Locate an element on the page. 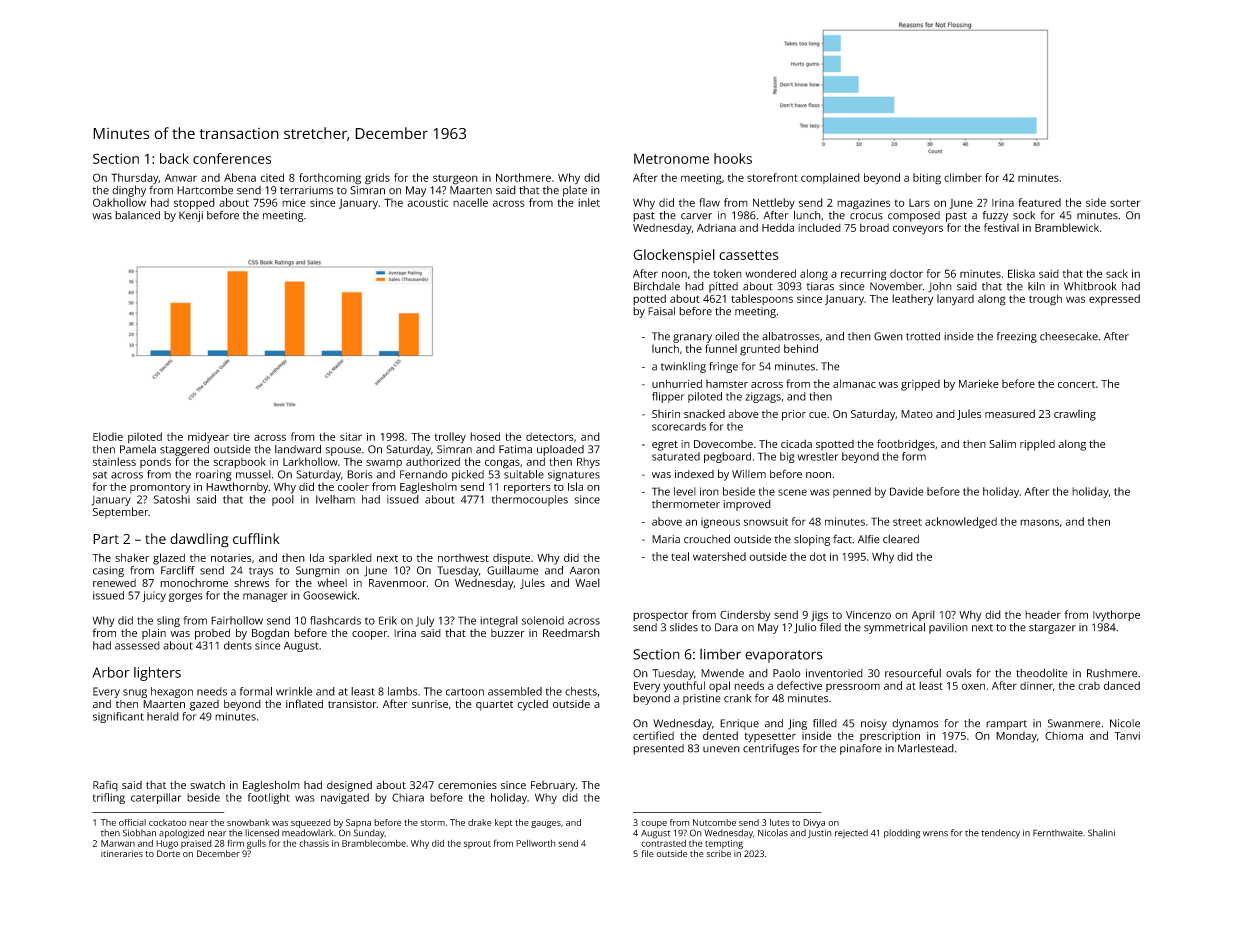 This page has width=1233, height=952. expressed is located at coordinates (1114, 299).
